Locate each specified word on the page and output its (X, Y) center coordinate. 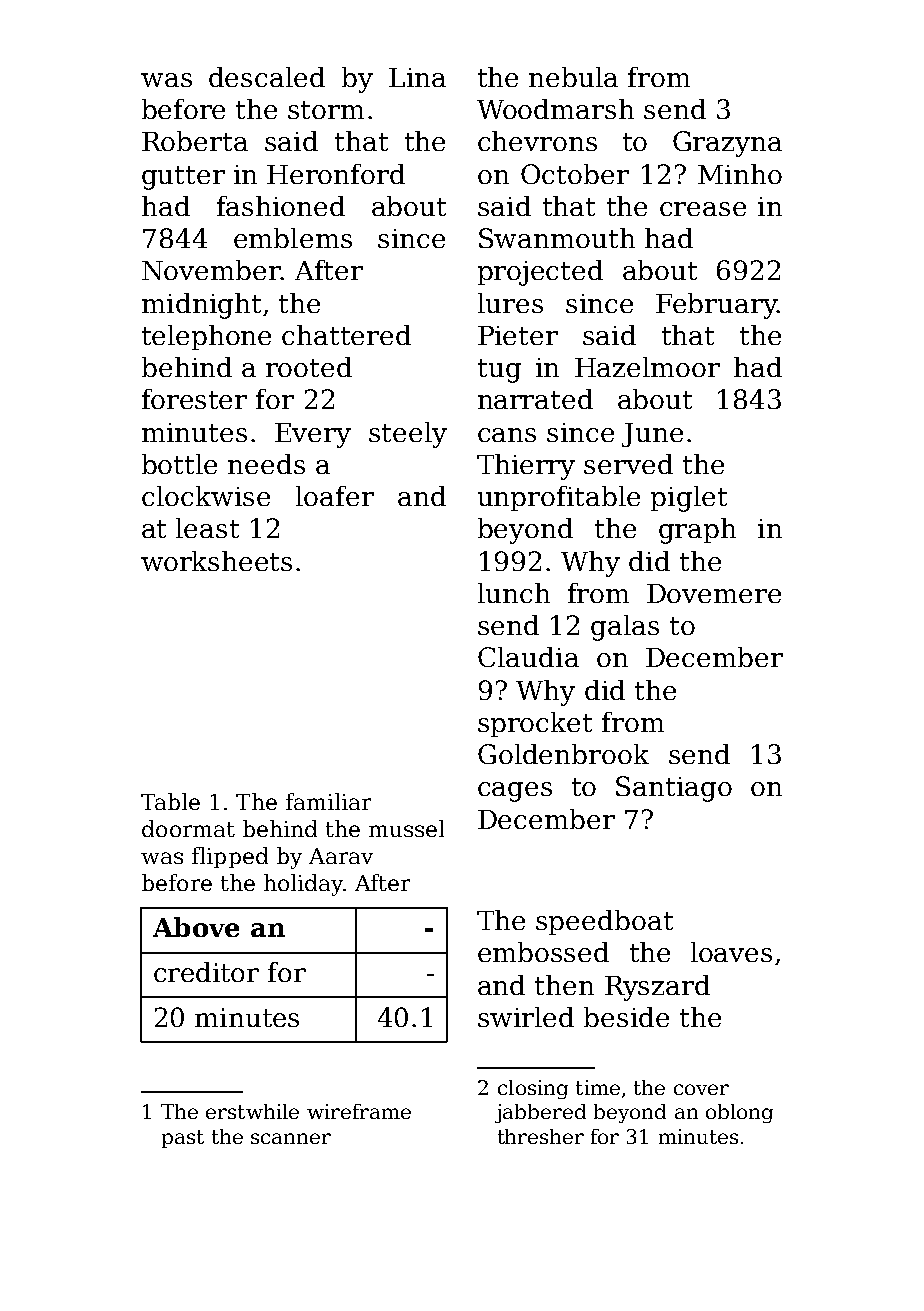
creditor (206, 972)
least (207, 528)
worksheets (216, 561)
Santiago (674, 789)
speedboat (604, 922)
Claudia (528, 657)
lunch (514, 593)
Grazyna (727, 144)
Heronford (336, 174)
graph (697, 531)
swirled (526, 1017)
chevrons (537, 141)
